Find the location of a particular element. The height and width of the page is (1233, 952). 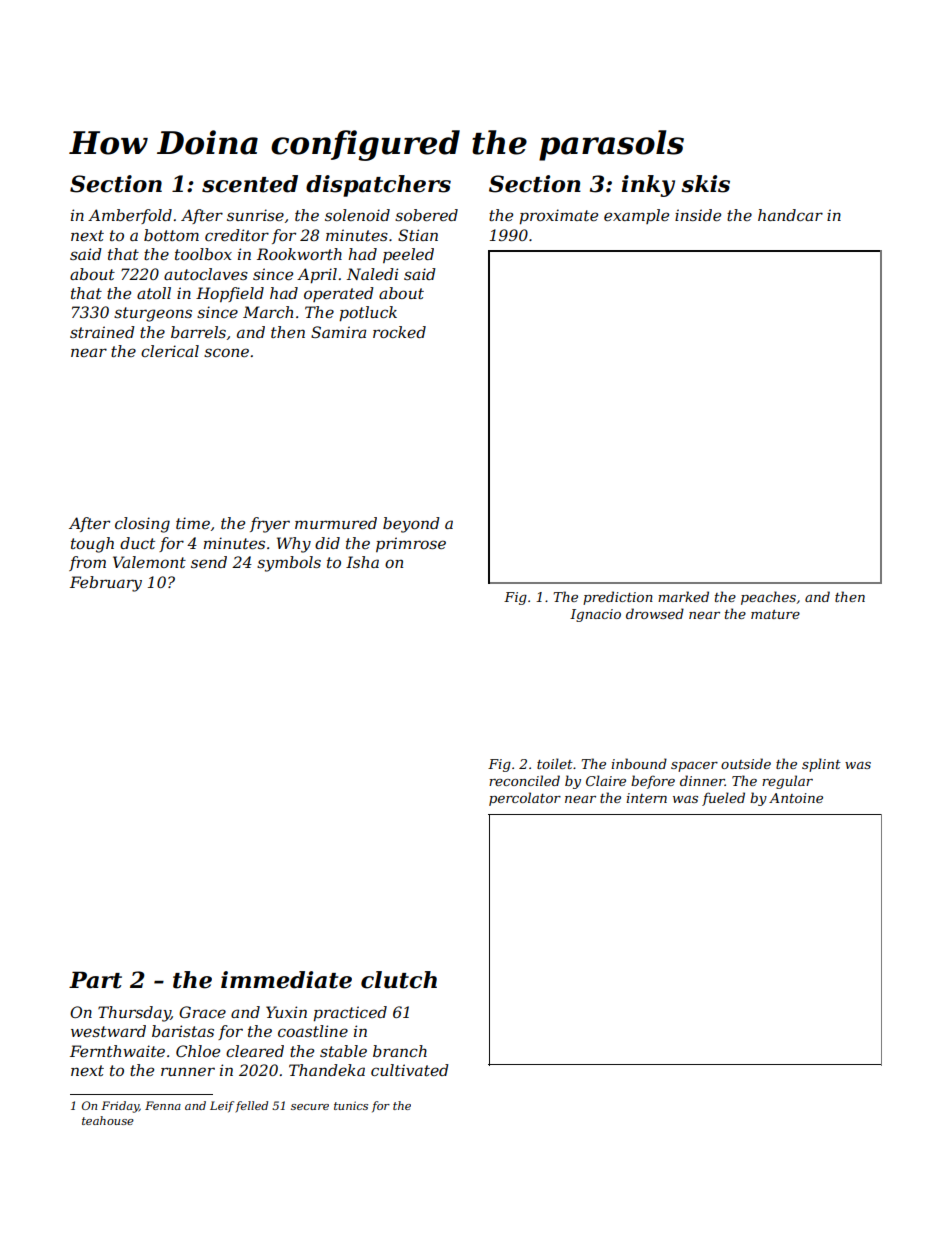

February is located at coordinates (106, 584).
